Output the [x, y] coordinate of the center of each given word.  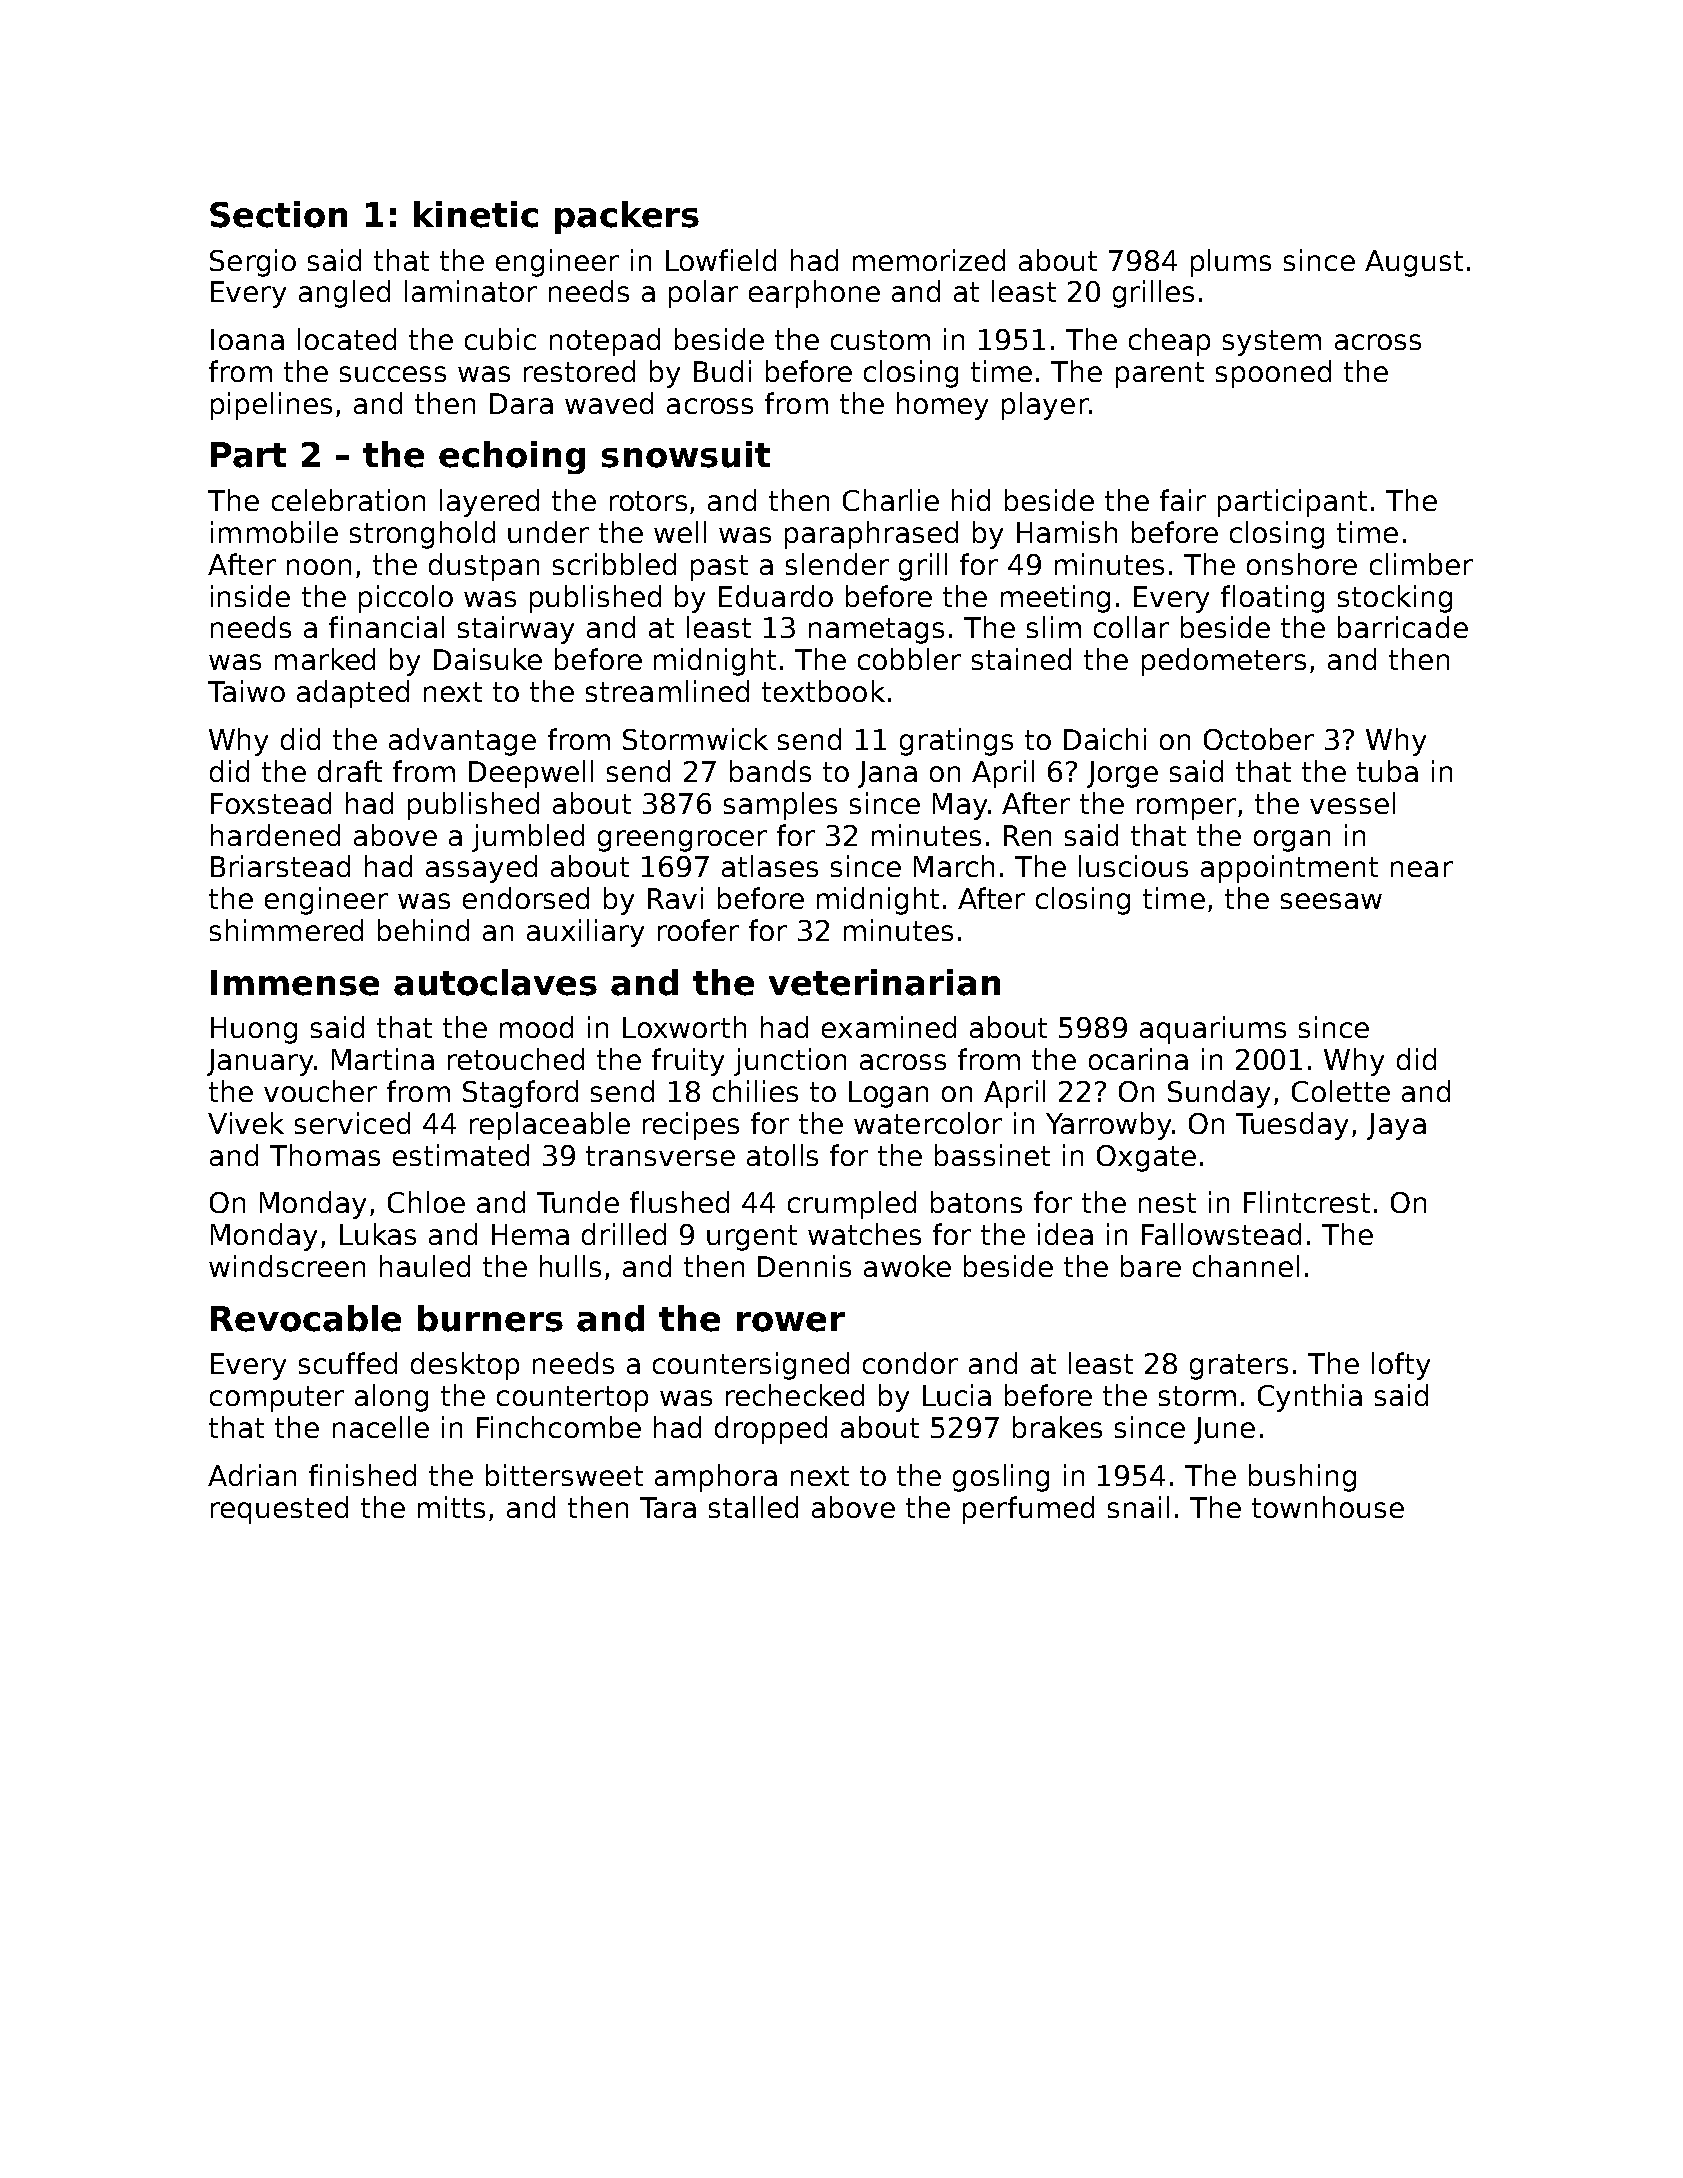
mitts [451, 1507]
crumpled [852, 1205]
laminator [471, 291]
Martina [383, 1059]
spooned [1273, 374]
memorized [929, 260]
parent [1160, 375]
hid [971, 500]
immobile [274, 532]
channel [1246, 1266]
